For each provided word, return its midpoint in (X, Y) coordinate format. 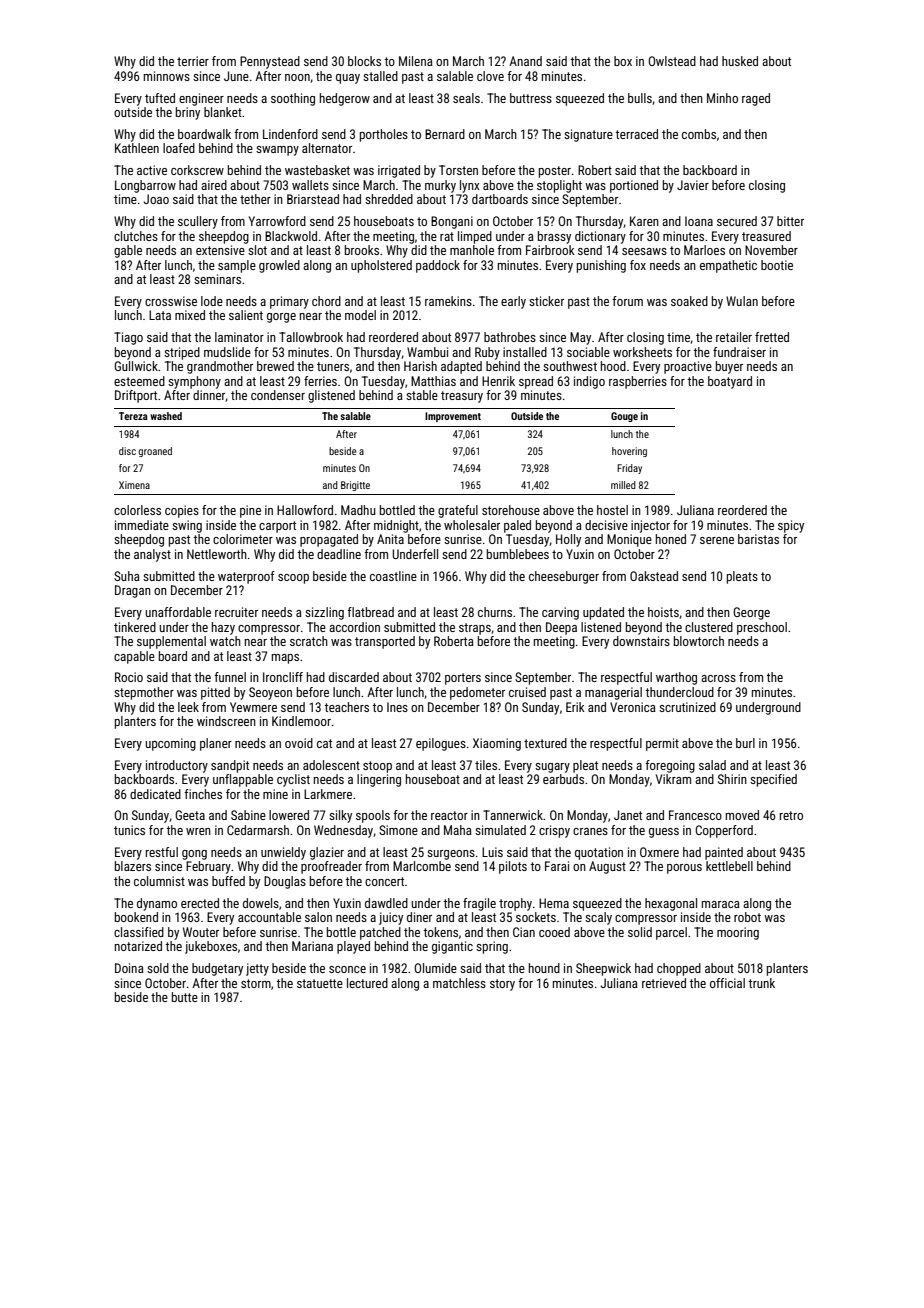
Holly (568, 540)
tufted (160, 98)
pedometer (477, 693)
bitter (790, 221)
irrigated (399, 171)
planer (216, 744)
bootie (777, 265)
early (513, 302)
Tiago (128, 338)
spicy (791, 526)
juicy (391, 918)
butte (185, 997)
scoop (293, 579)
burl (745, 743)
